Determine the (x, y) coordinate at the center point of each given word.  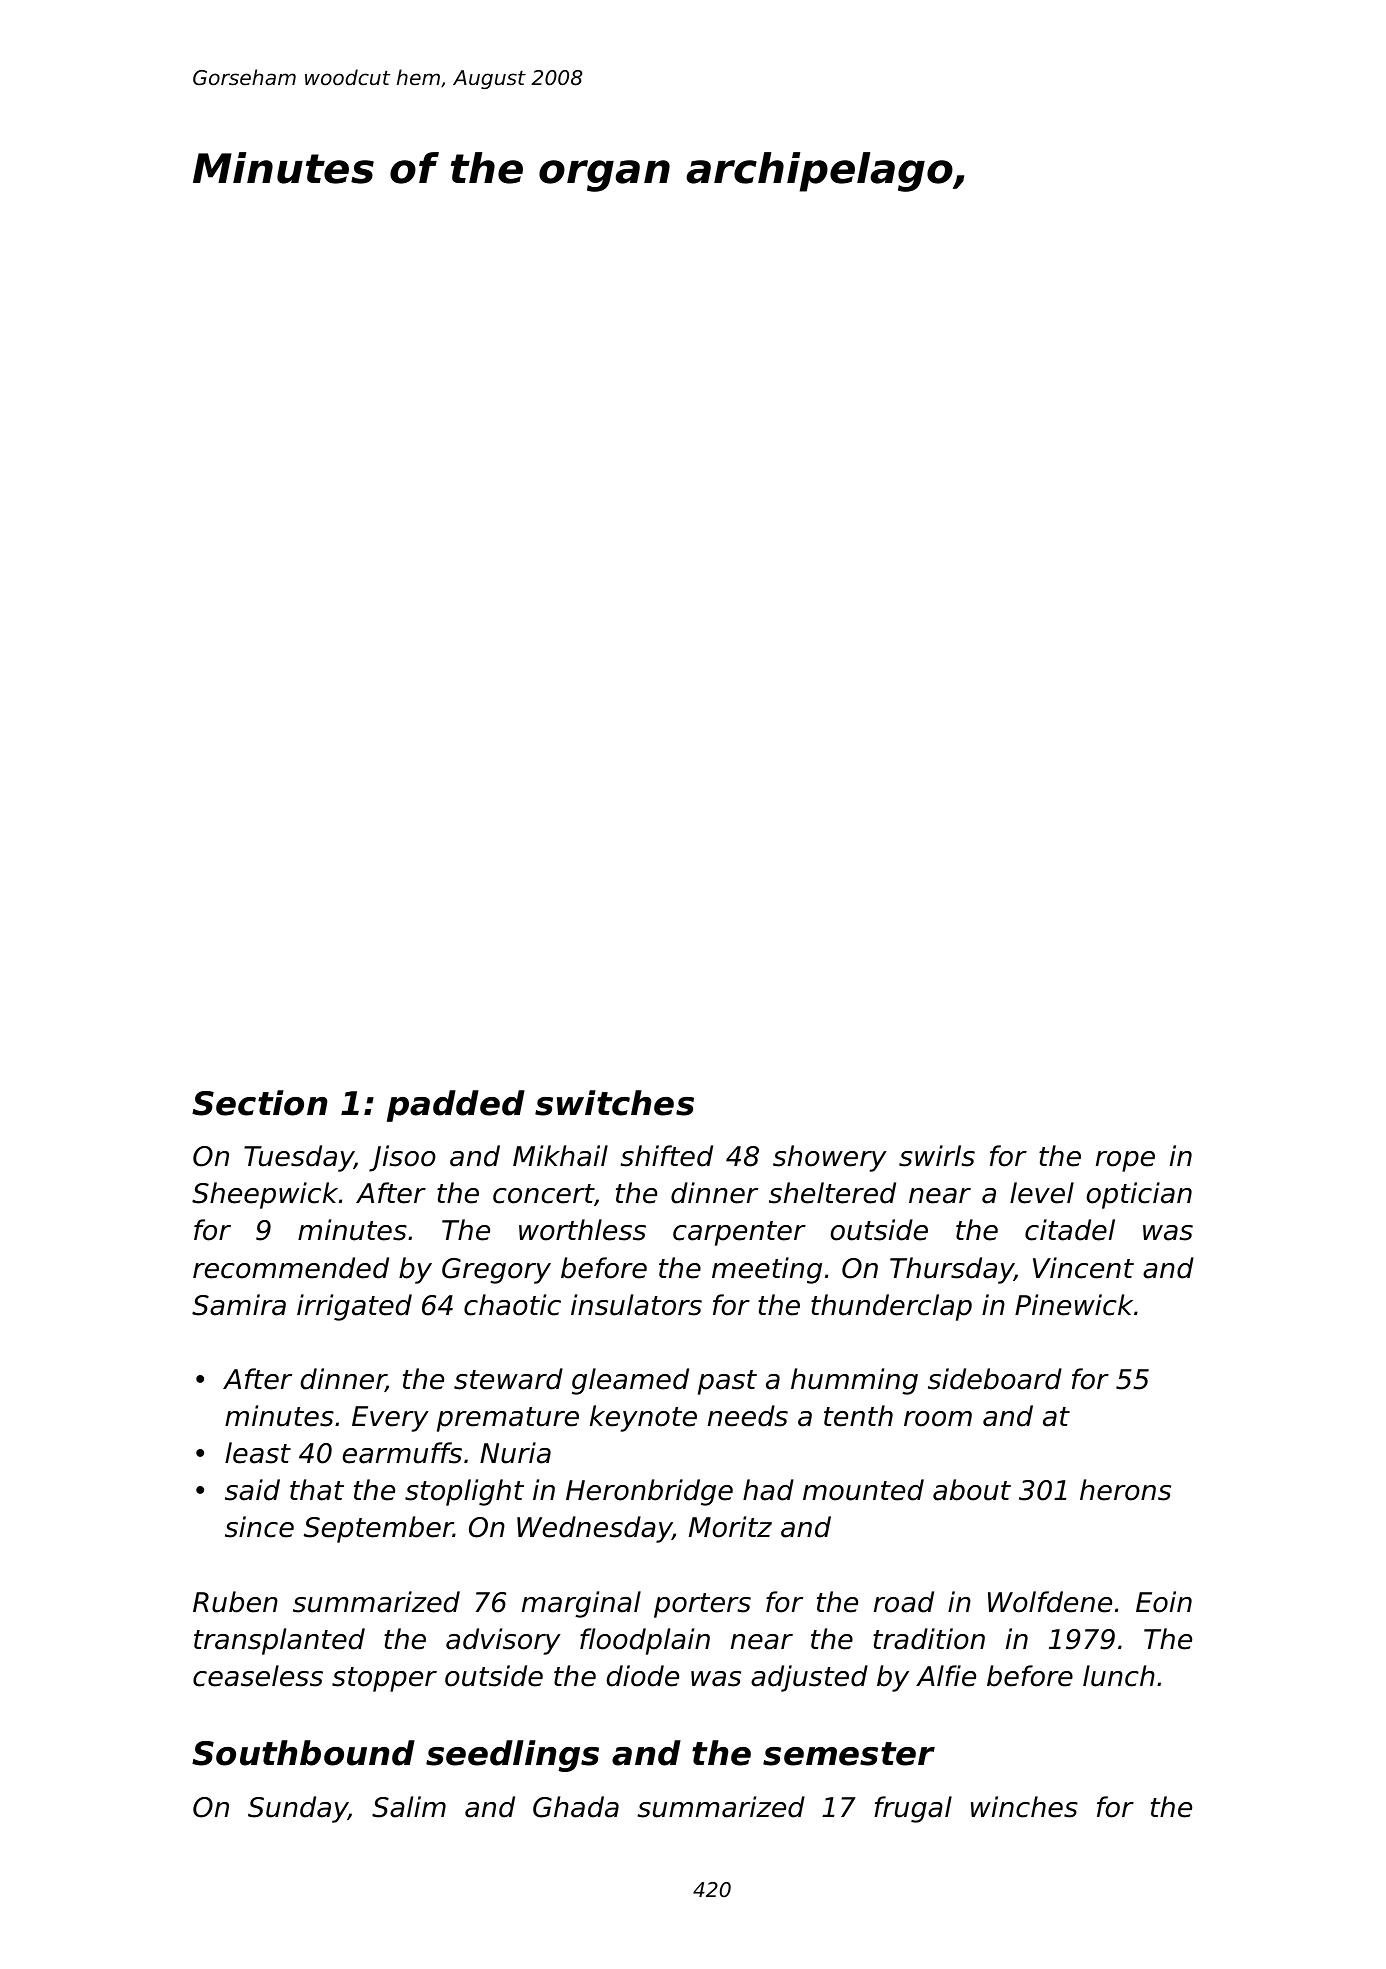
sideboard (995, 1379)
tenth (858, 1416)
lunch (1119, 1676)
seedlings (512, 1756)
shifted (666, 1156)
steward (508, 1379)
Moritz (730, 1527)
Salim (409, 1807)
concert (543, 1194)
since (259, 1527)
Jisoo (402, 1158)
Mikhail (560, 1156)
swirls (937, 1156)
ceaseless (258, 1676)
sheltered (832, 1193)
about (972, 1490)
